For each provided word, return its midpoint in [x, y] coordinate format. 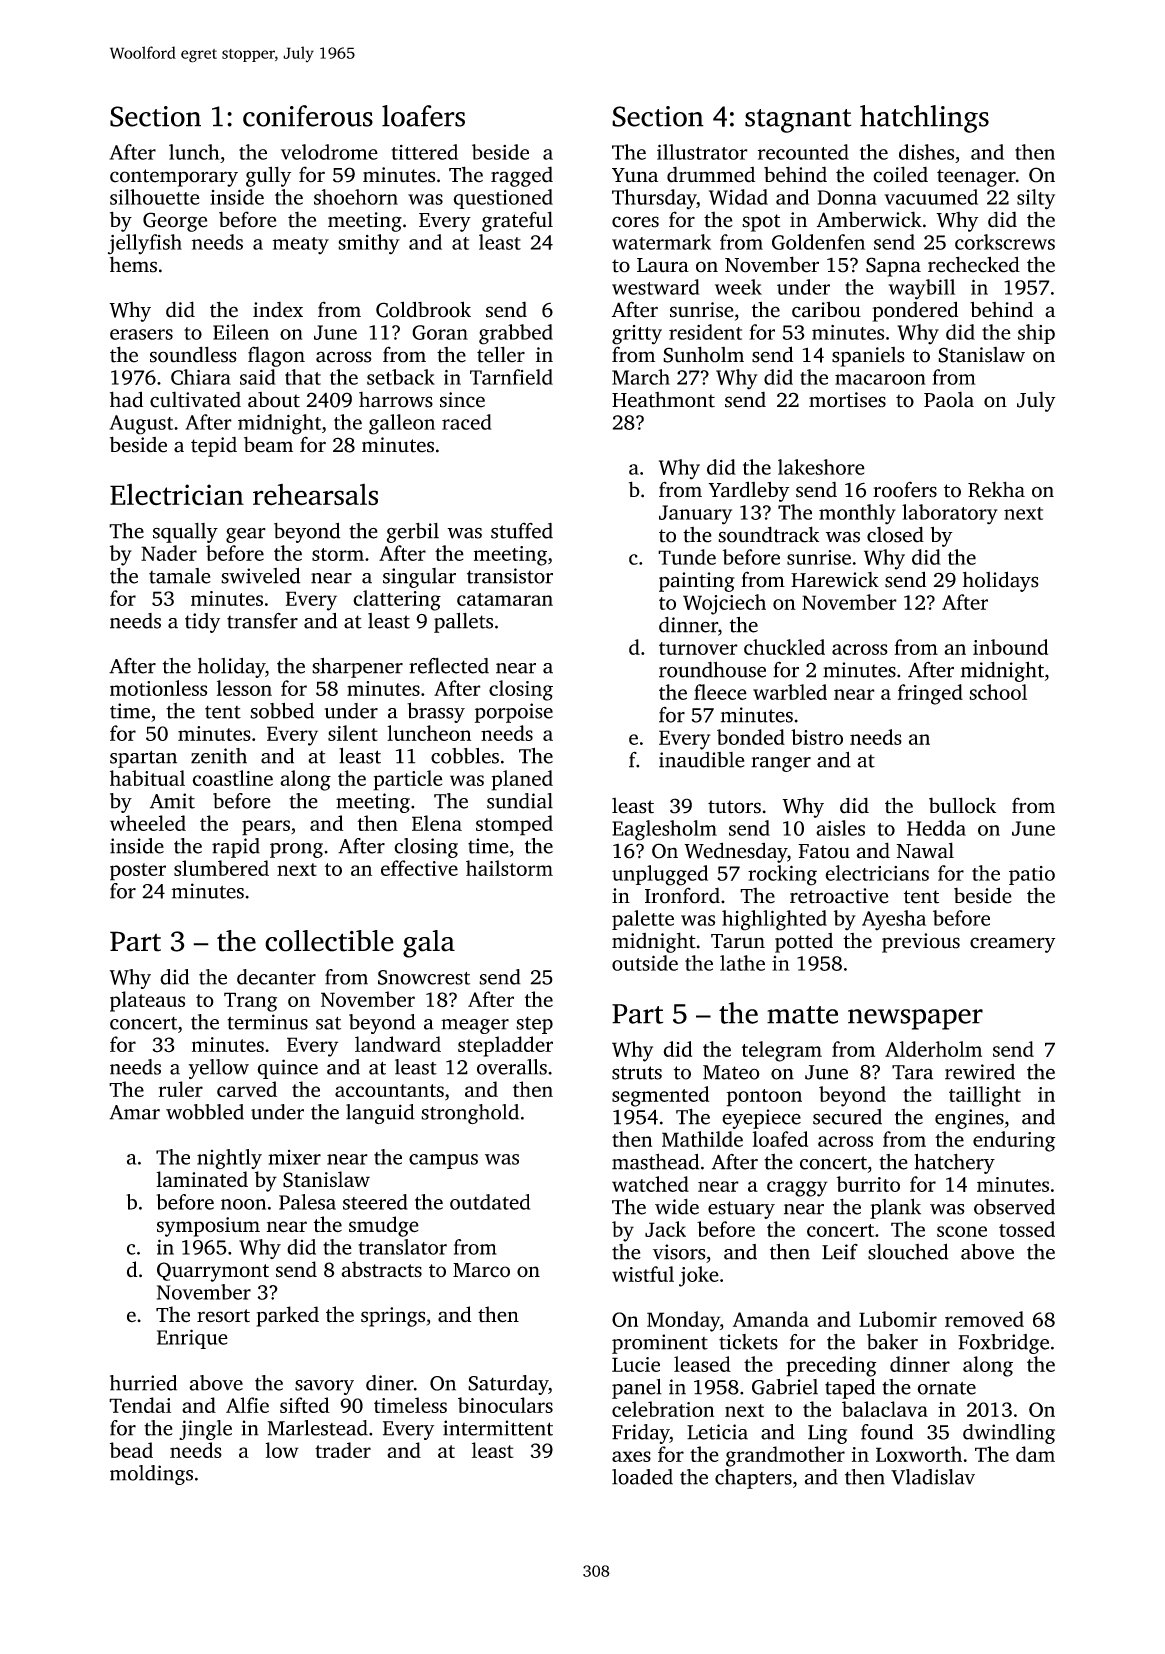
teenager [976, 178]
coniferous [308, 116]
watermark [661, 242]
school [998, 692]
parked [287, 1316]
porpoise [514, 713]
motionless [158, 688]
